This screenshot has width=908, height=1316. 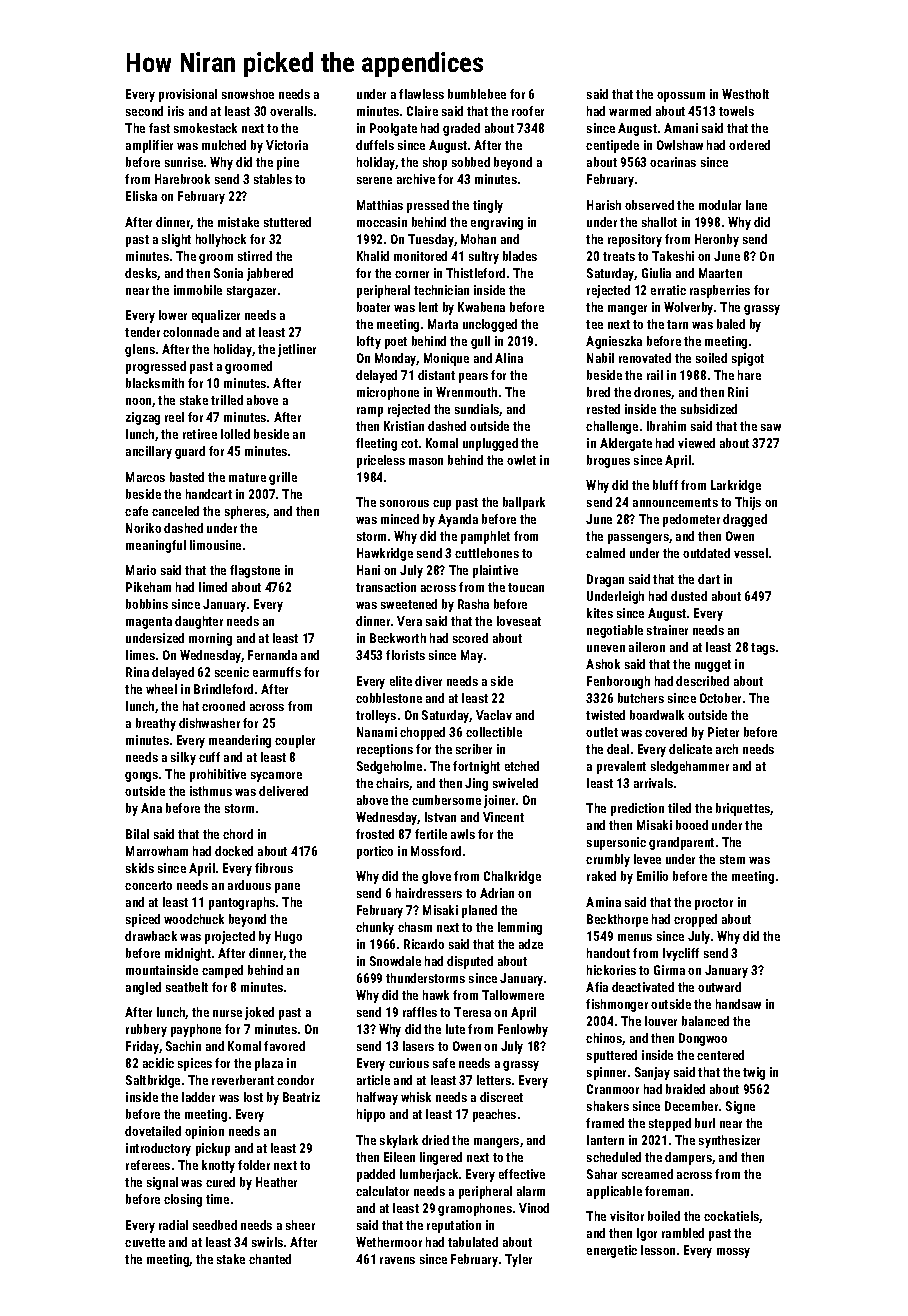 I want to click on Marcos, so click(x=145, y=477).
